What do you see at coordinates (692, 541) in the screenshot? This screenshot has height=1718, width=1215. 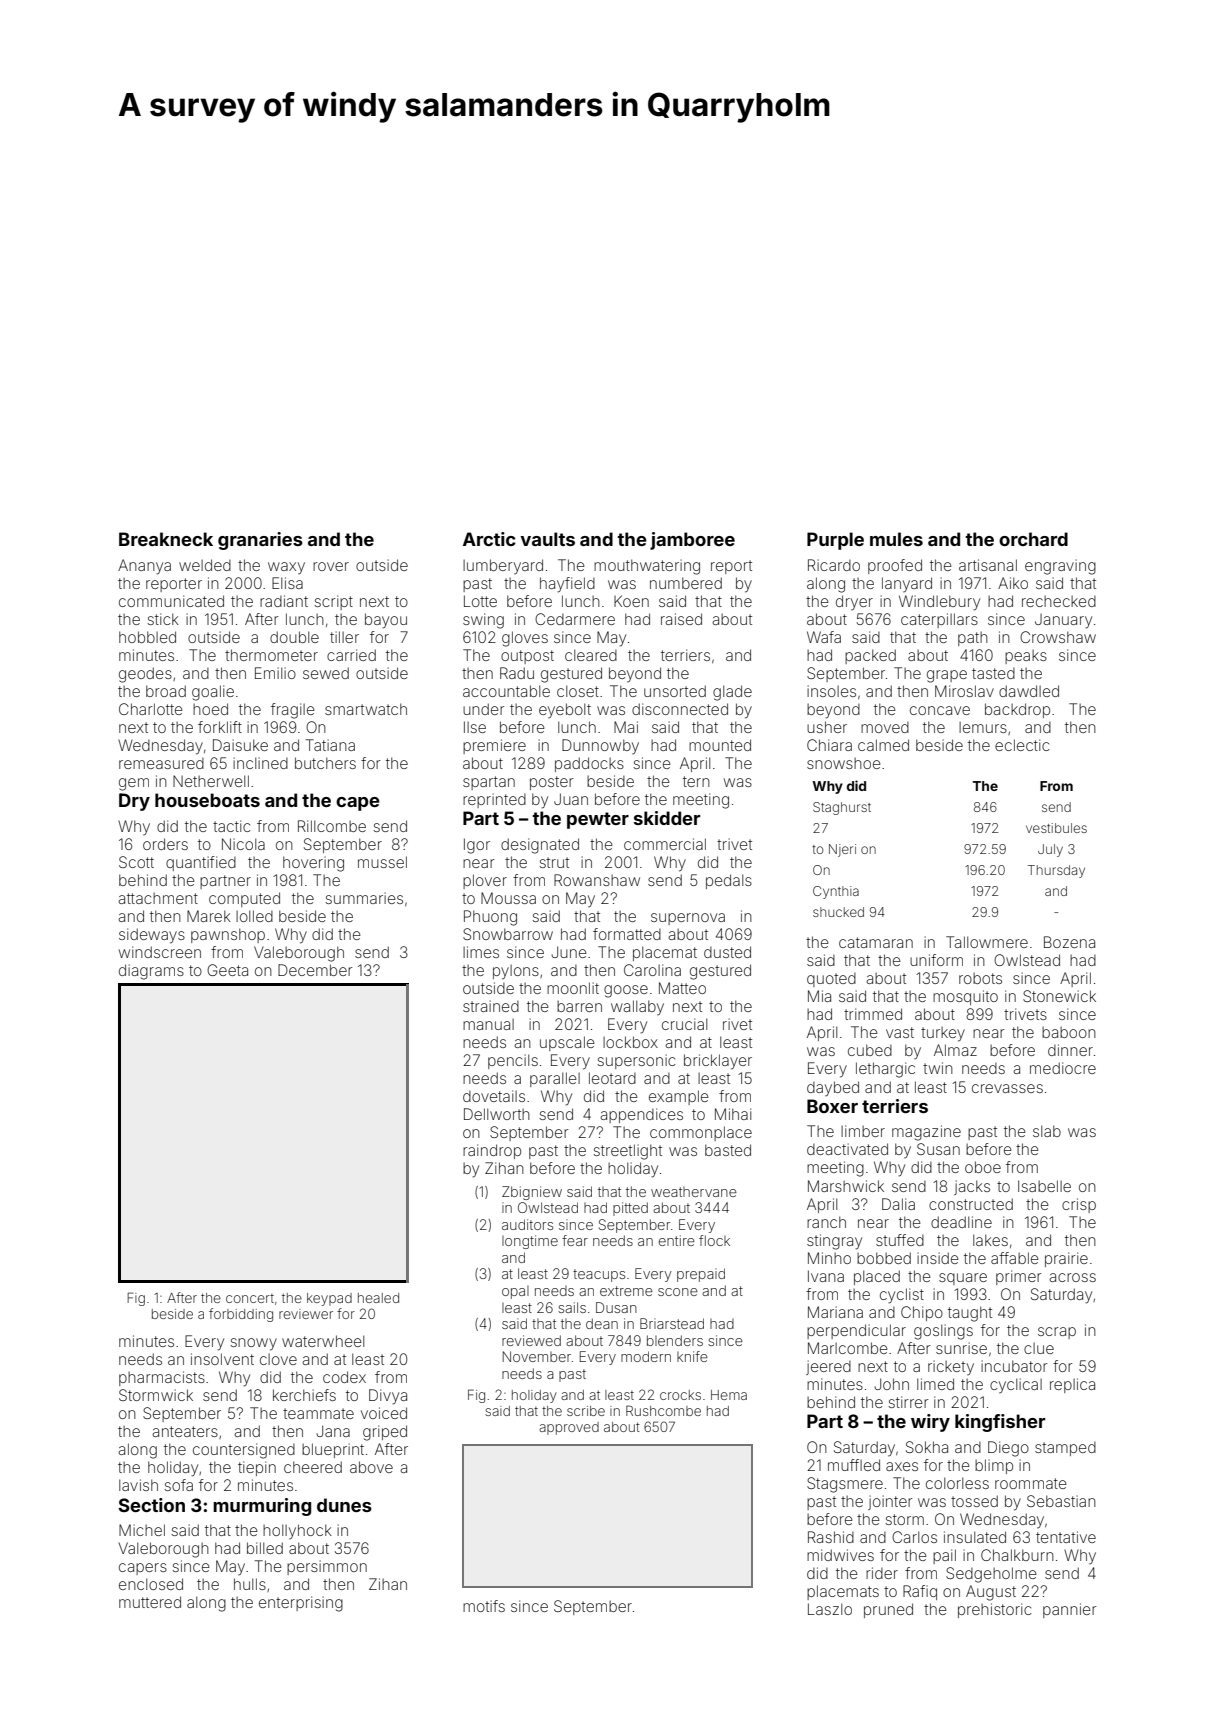 I see `jamboree` at bounding box center [692, 541].
